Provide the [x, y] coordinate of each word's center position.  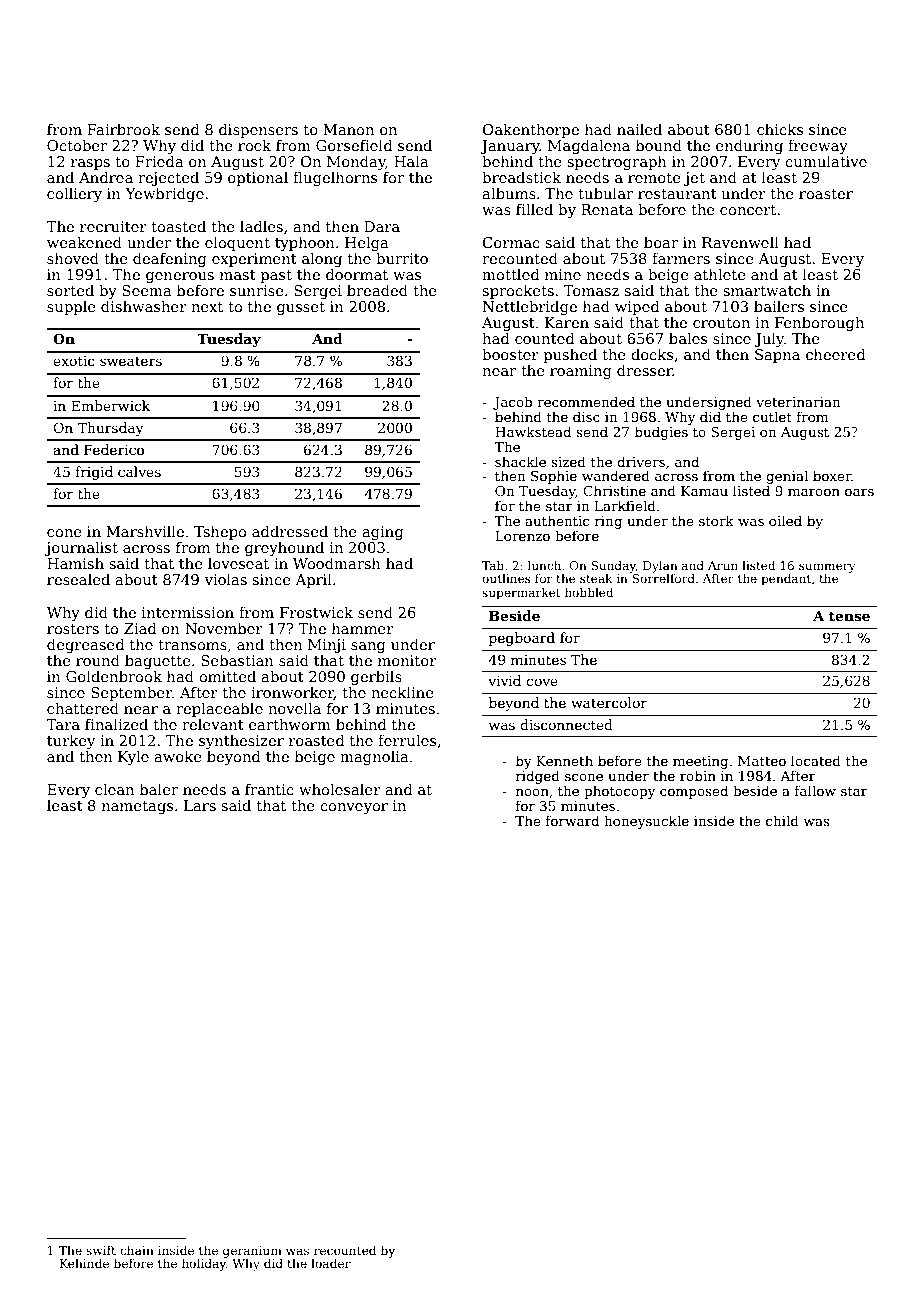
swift [101, 1250]
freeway [818, 146]
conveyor [354, 808]
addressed [290, 531]
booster [510, 354]
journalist [81, 548]
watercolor [609, 702]
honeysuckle [646, 822]
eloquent [237, 243]
